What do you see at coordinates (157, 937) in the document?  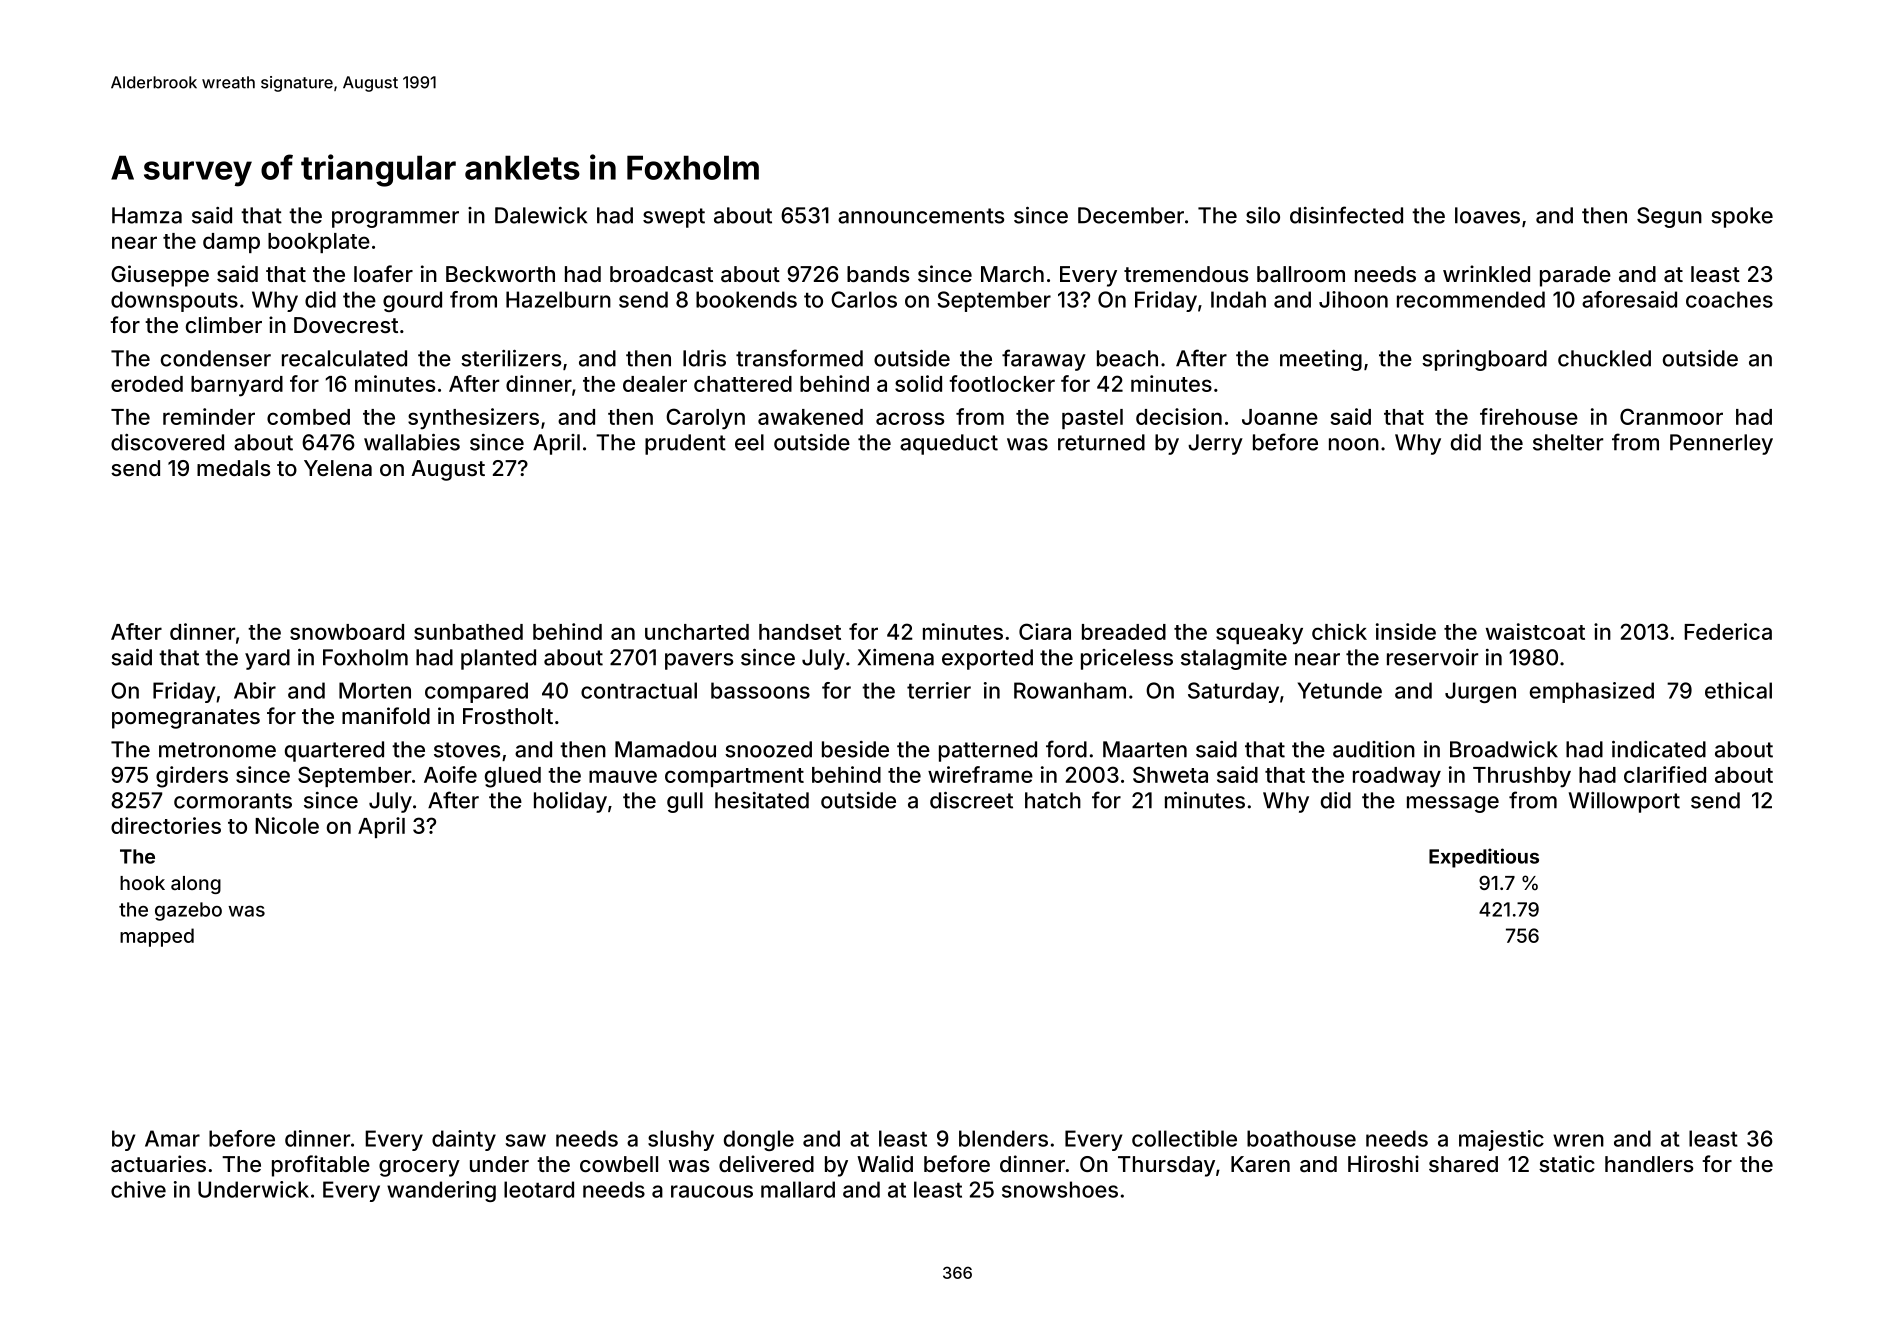 I see `mapped` at bounding box center [157, 937].
